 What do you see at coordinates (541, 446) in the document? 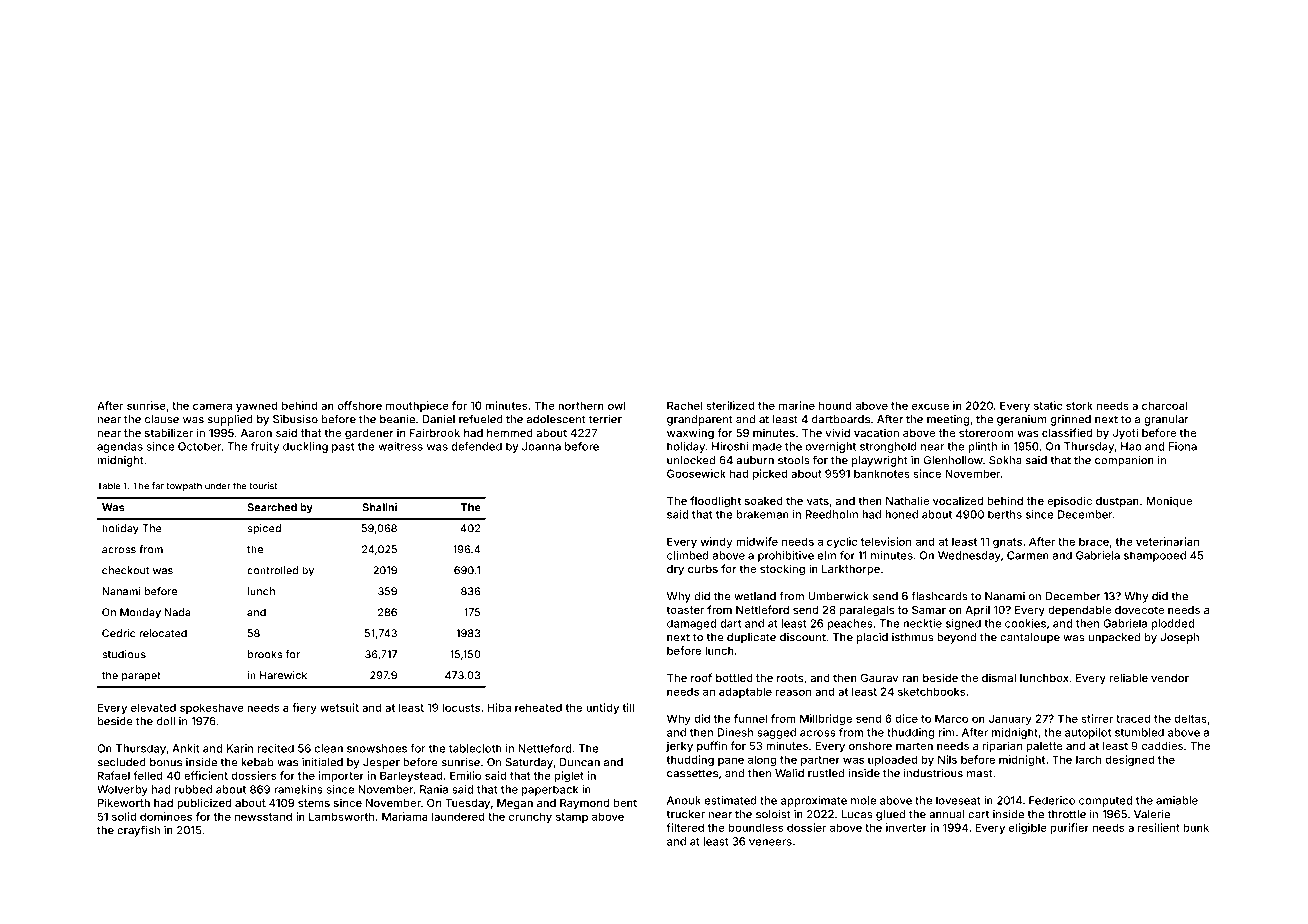
I see `Joanna` at bounding box center [541, 446].
